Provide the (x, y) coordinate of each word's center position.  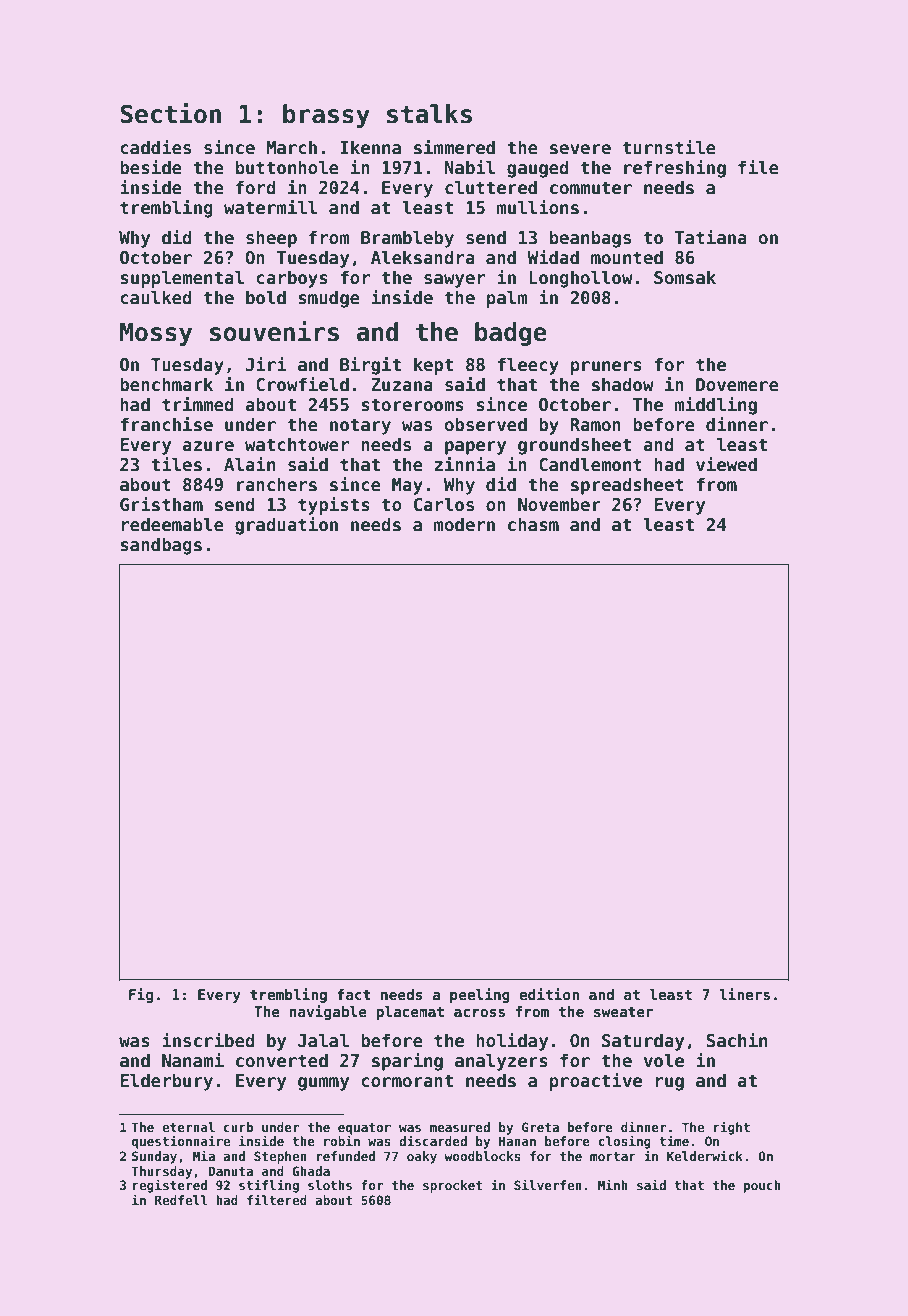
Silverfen (548, 1184)
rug (669, 1084)
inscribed (208, 1040)
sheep (271, 239)
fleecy (528, 366)
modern (464, 524)
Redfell (181, 1200)
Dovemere (737, 385)
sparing (407, 1062)
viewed (726, 464)
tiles (176, 464)
